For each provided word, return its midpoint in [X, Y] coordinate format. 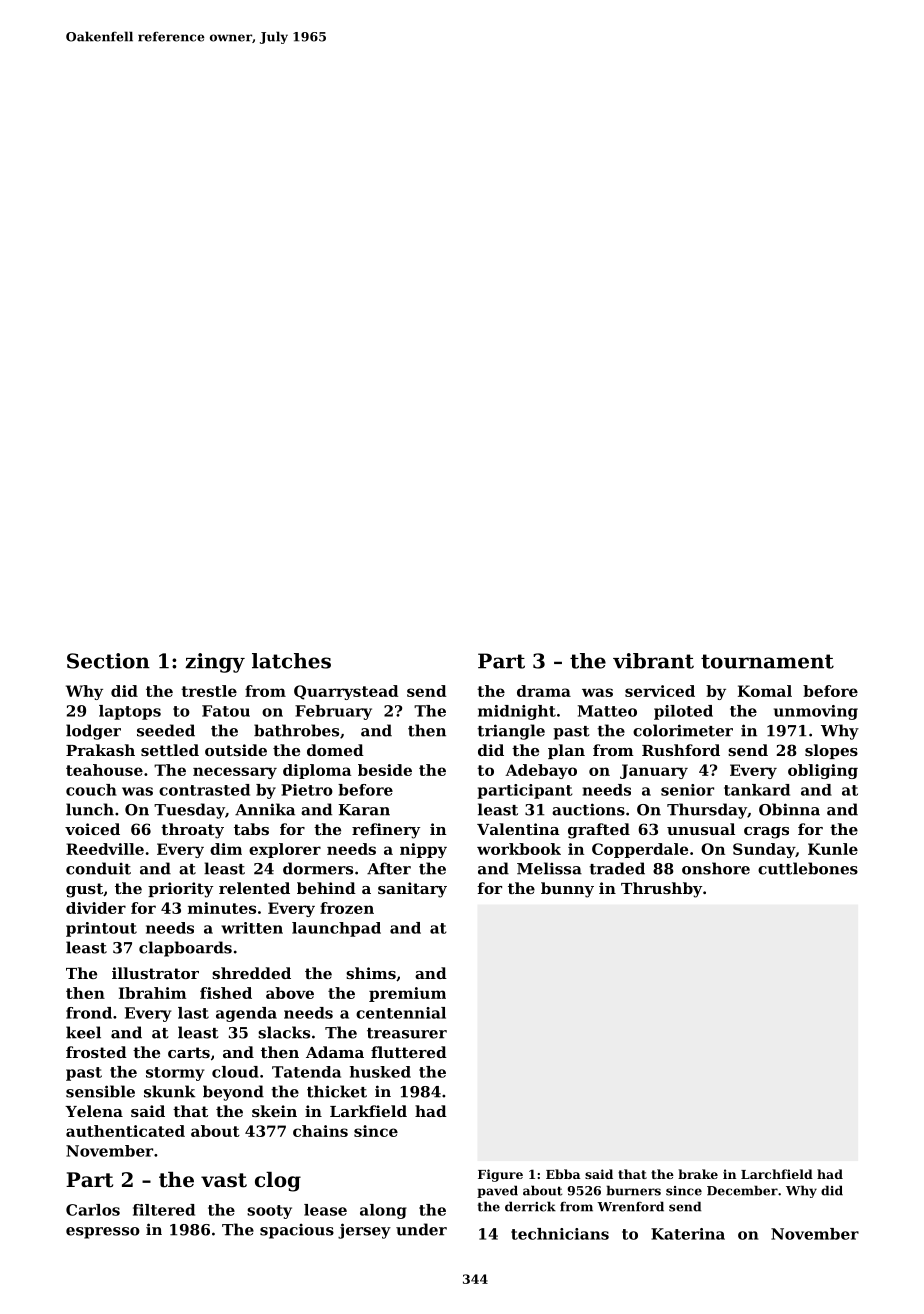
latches [291, 661]
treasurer [407, 1033]
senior [687, 790]
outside [236, 750]
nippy [423, 850]
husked [380, 1072]
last [193, 1013]
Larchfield [777, 1174]
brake [698, 1174]
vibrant [653, 661]
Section [108, 661]
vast [224, 1180]
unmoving [816, 712]
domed [335, 750]
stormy [175, 1074]
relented [254, 888]
